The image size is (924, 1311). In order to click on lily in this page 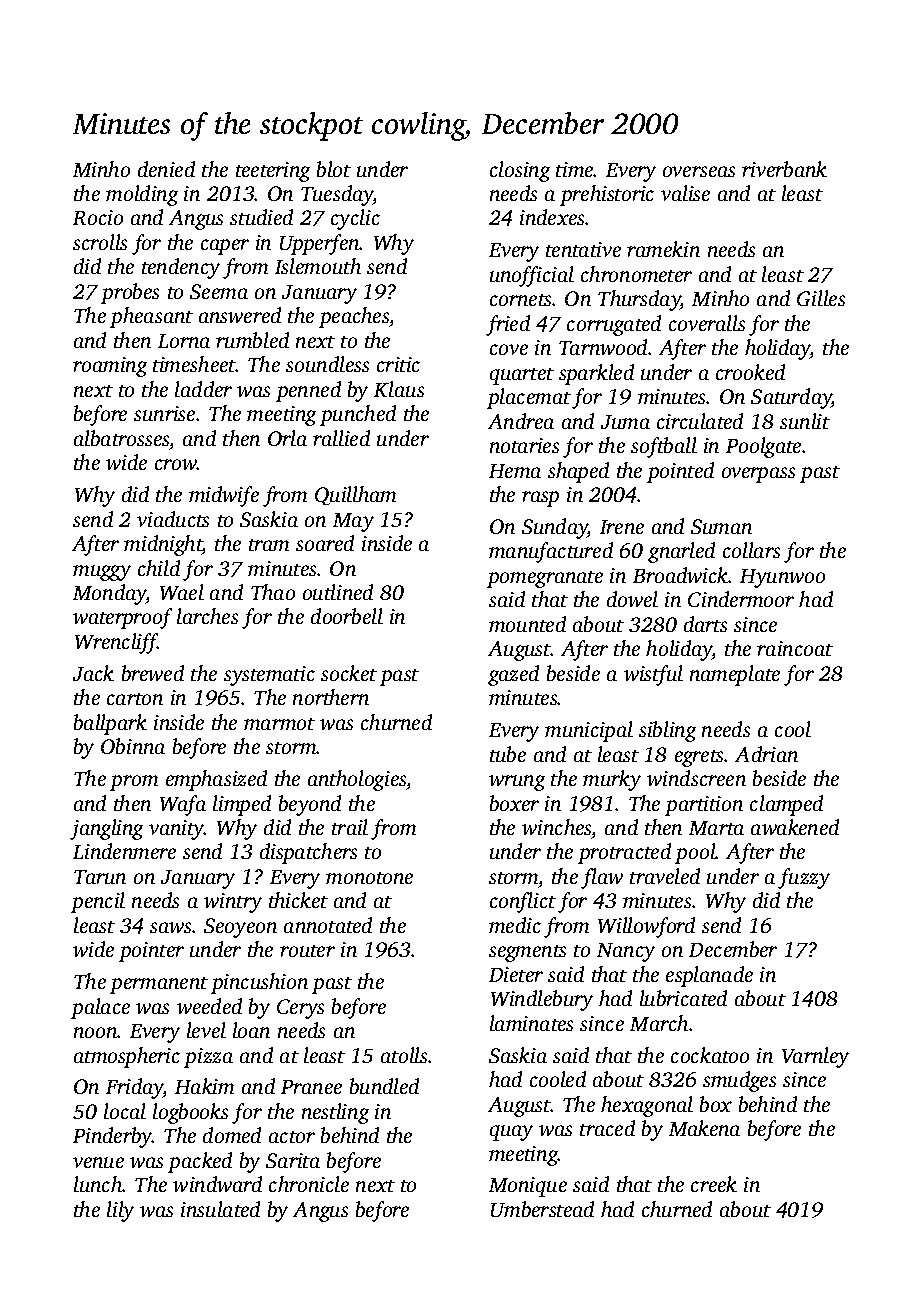, I will do `click(120, 1211)`.
